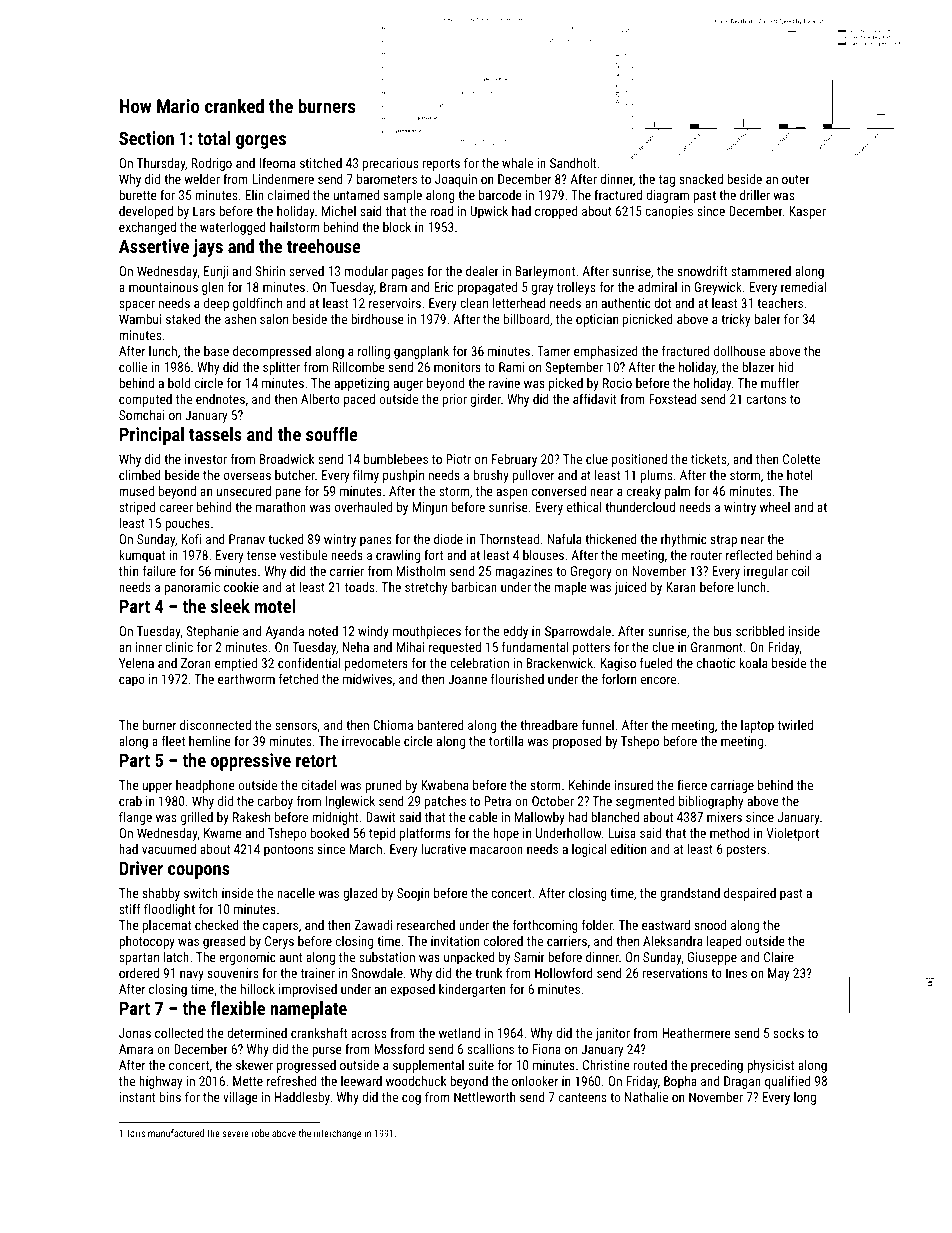  What do you see at coordinates (590, 785) in the image?
I see `Kehinde` at bounding box center [590, 785].
